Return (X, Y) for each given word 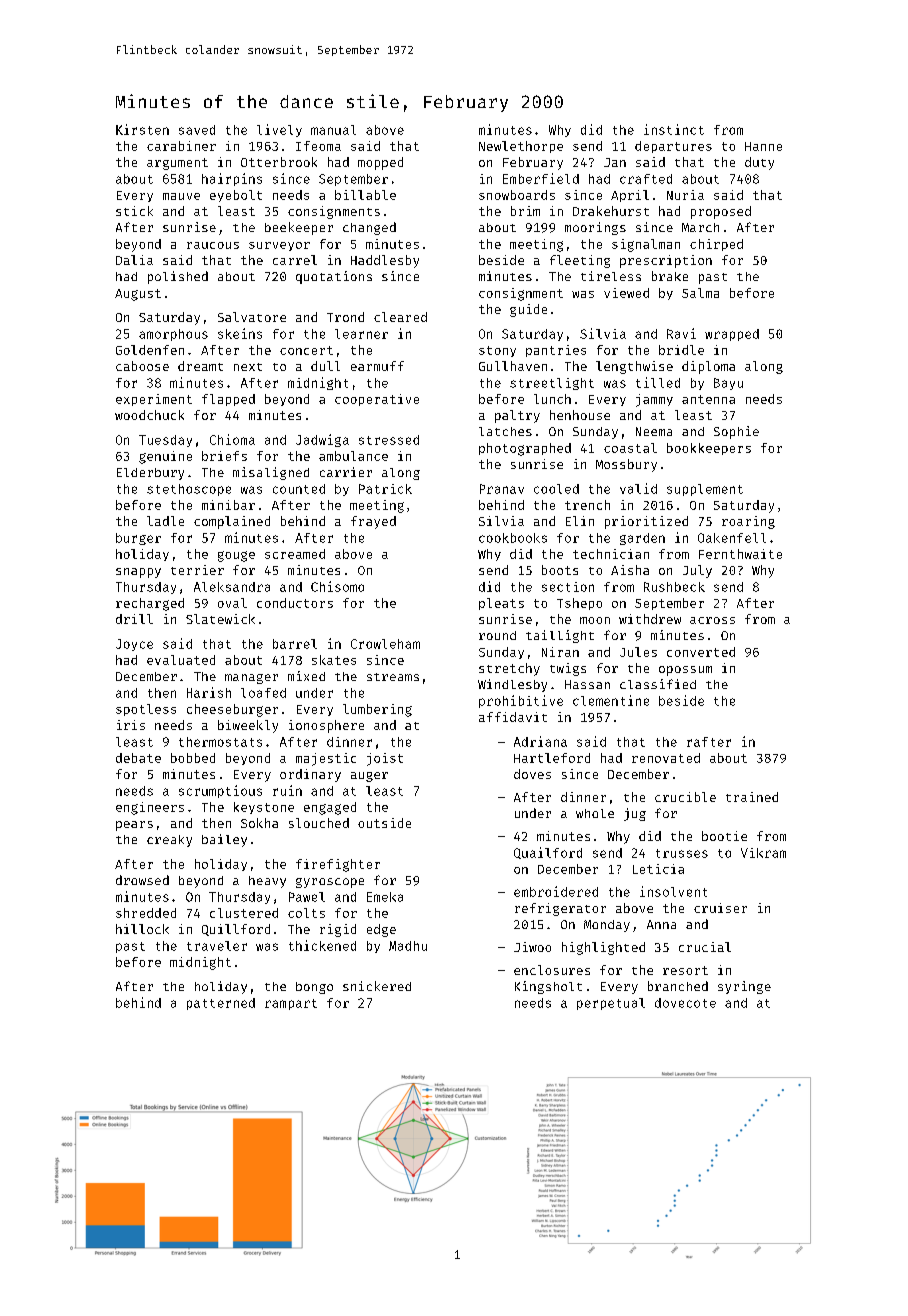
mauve (181, 196)
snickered (377, 986)
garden (642, 539)
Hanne (763, 146)
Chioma (232, 439)
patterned (221, 1004)
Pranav (502, 489)
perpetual (611, 1004)
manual (333, 130)
